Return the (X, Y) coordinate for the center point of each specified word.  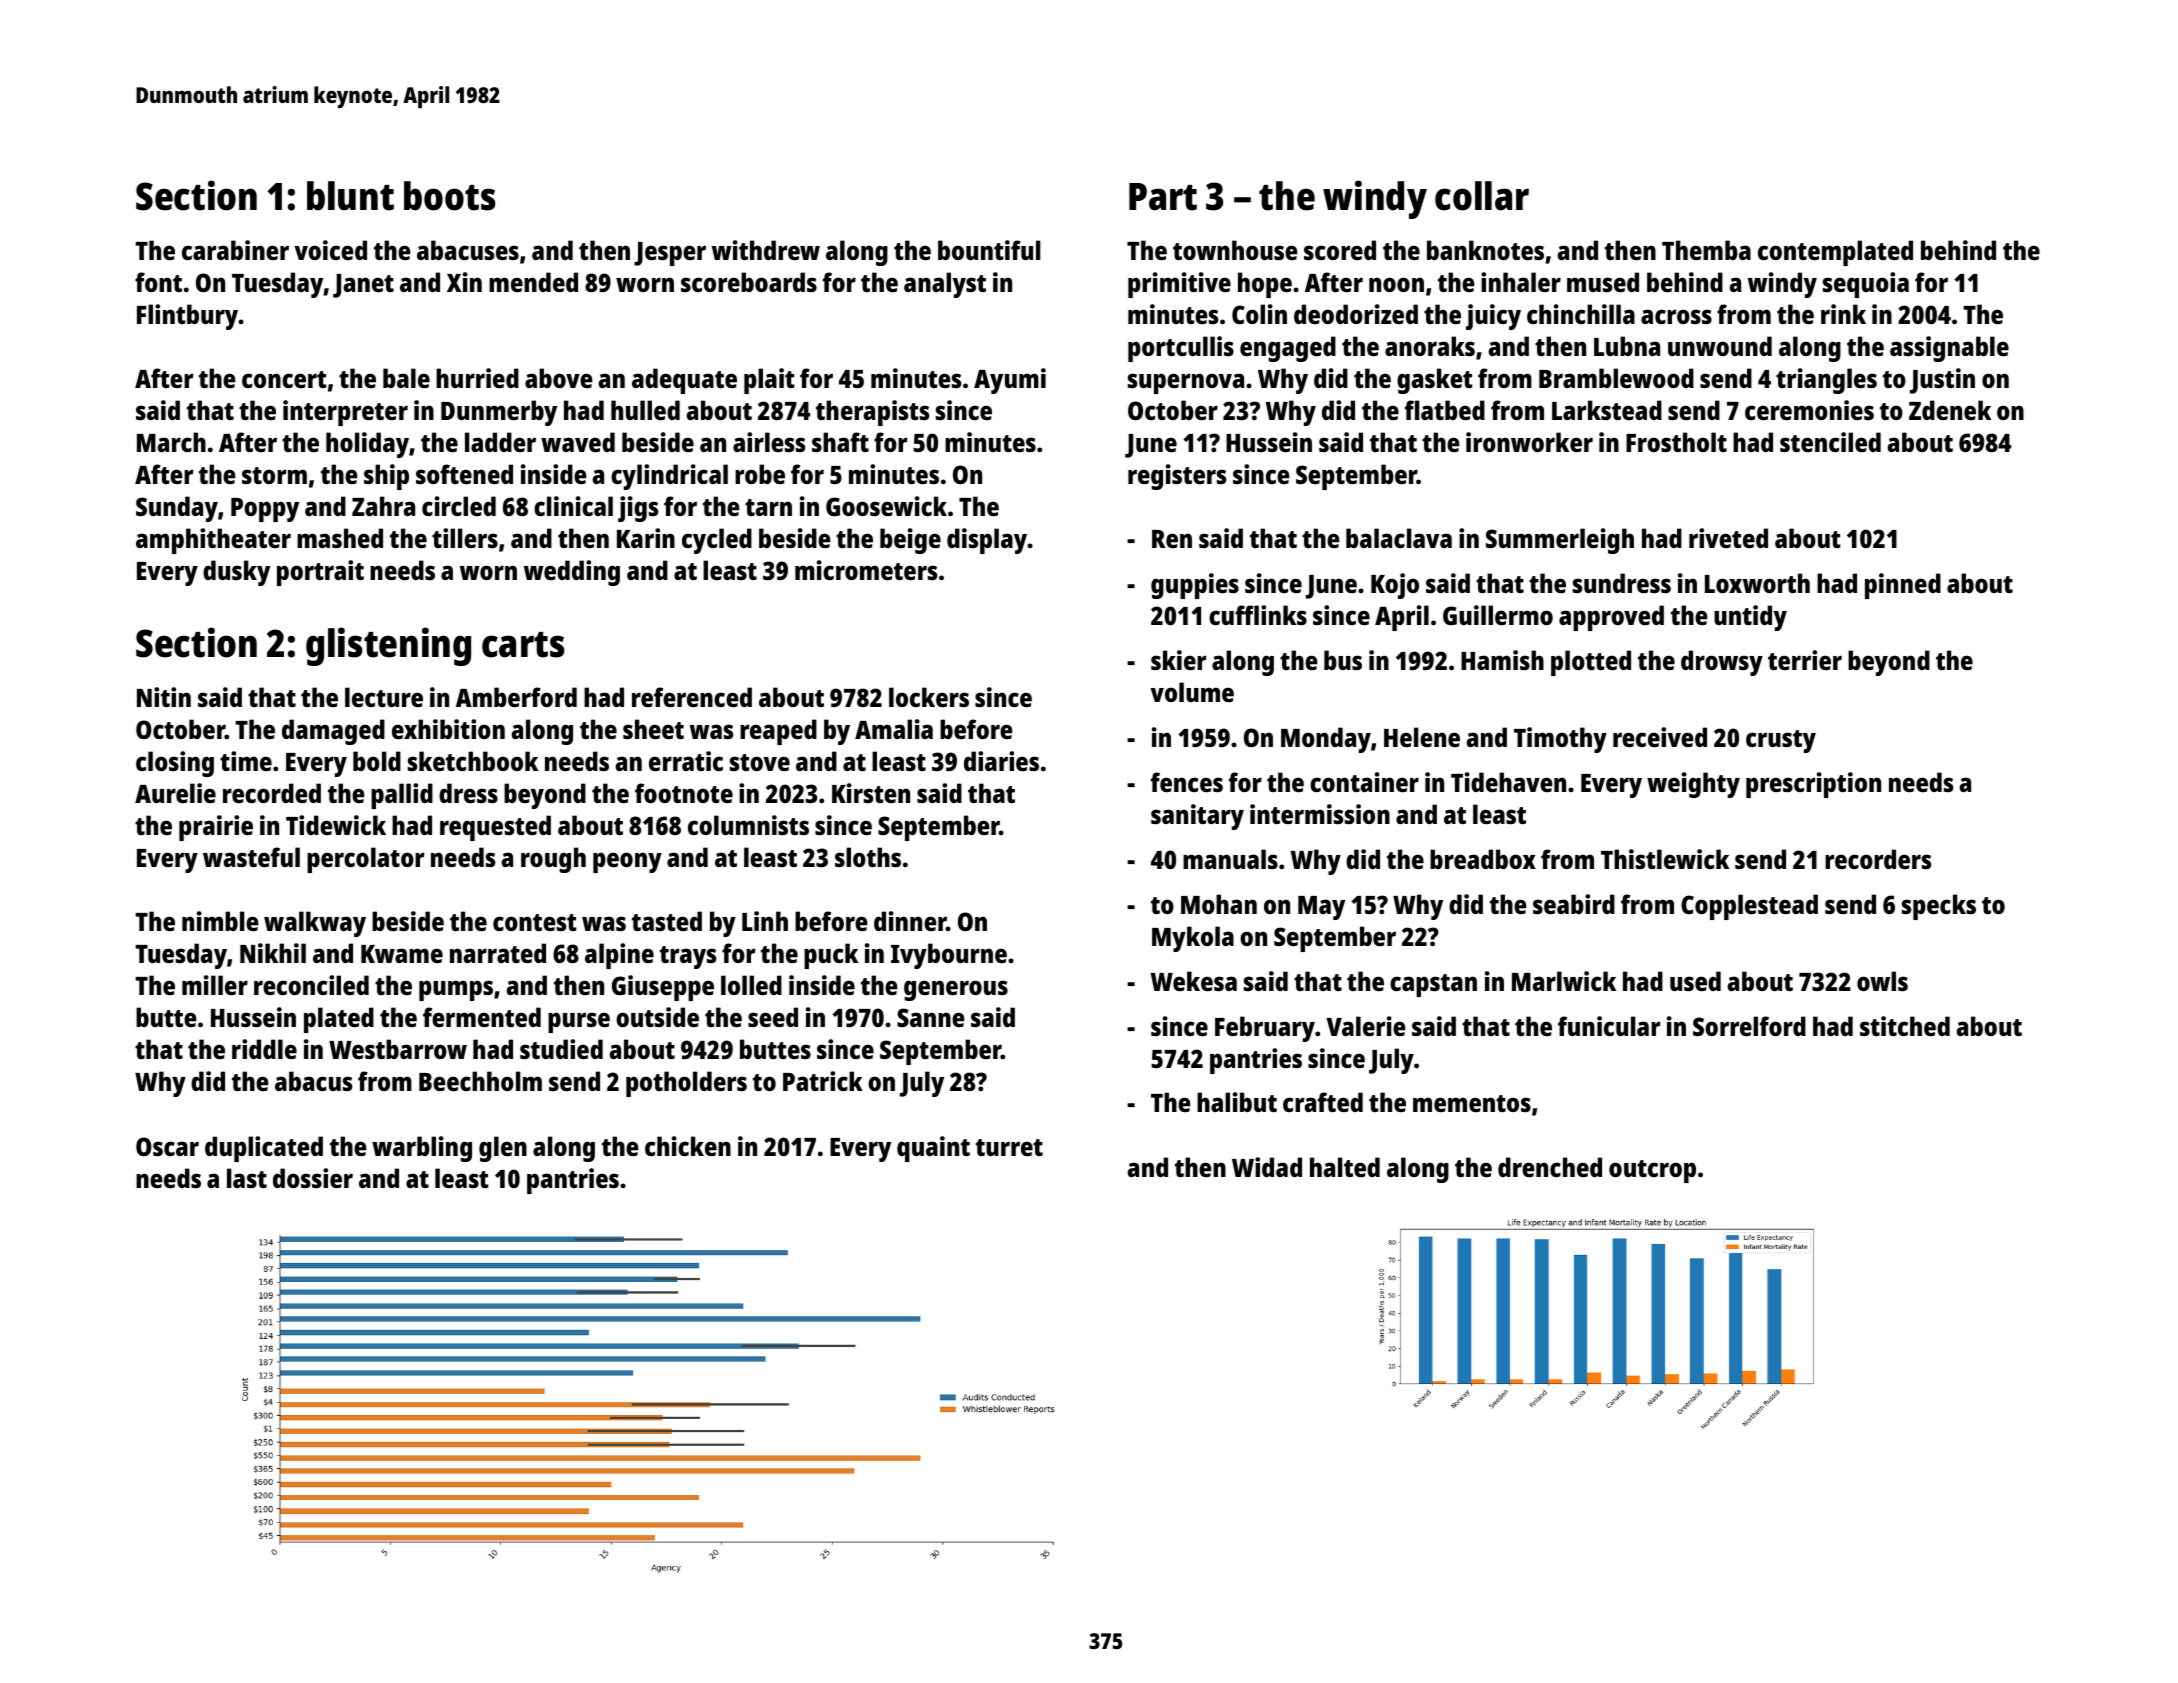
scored (1340, 250)
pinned (1903, 586)
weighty (1693, 785)
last (247, 1178)
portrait (320, 573)
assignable (1949, 349)
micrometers (866, 570)
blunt (350, 196)
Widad (1267, 1167)
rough (553, 860)
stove (760, 762)
